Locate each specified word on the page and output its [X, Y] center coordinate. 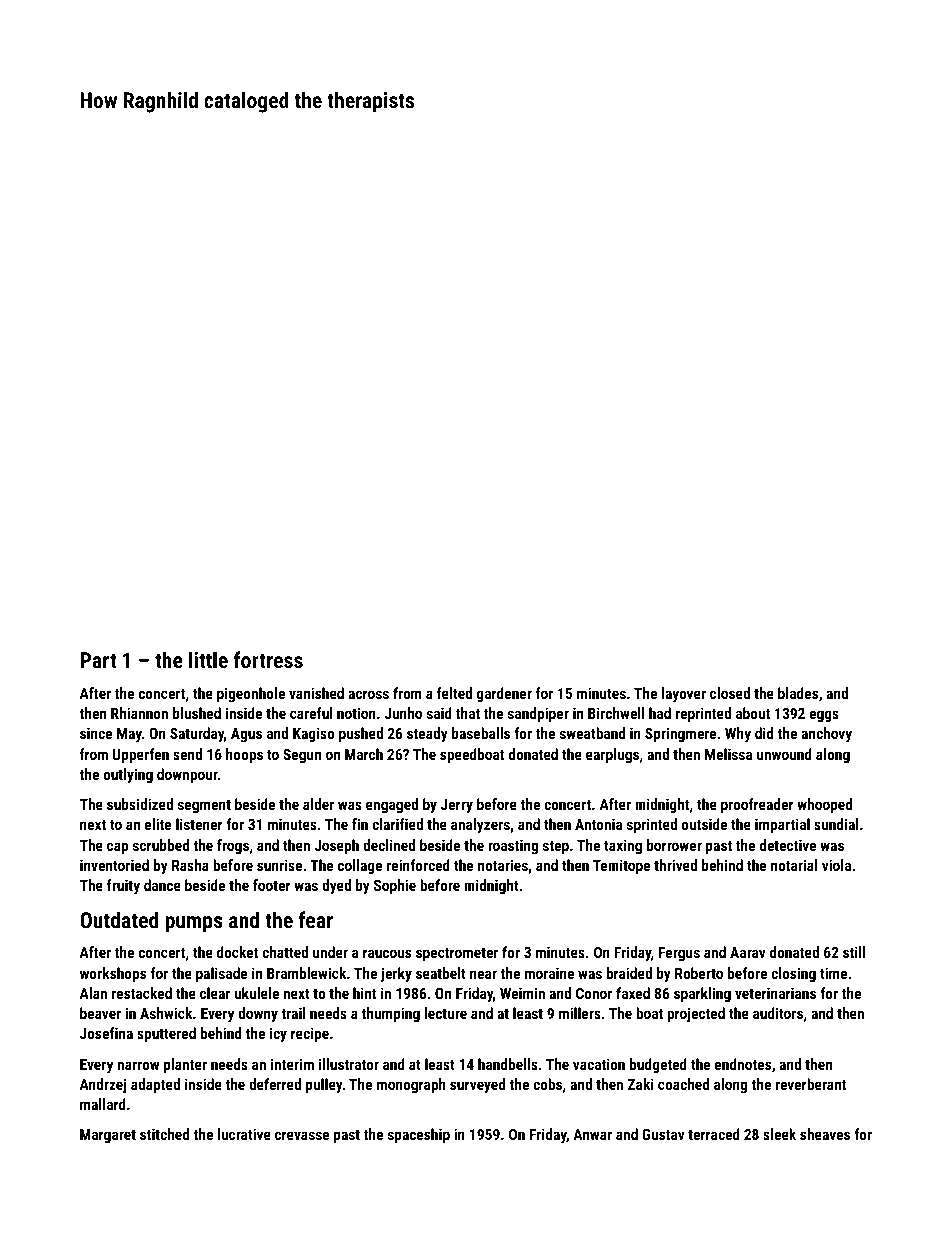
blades [798, 693]
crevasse [302, 1135]
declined [389, 845]
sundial [836, 824]
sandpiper [538, 714]
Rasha [190, 865]
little [208, 659]
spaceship [419, 1135]
